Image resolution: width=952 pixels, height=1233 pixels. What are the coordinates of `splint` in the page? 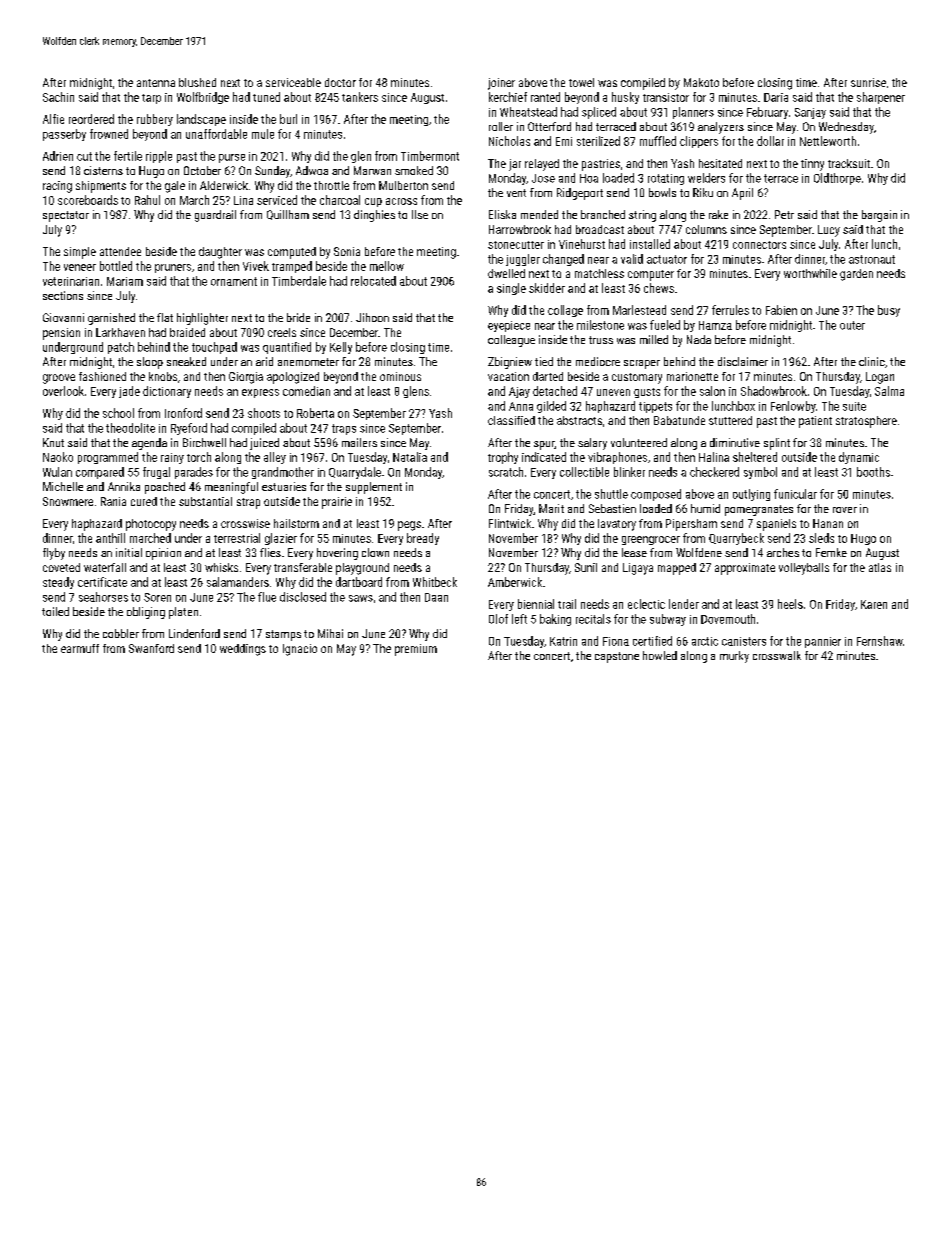 It's located at (777, 444).
